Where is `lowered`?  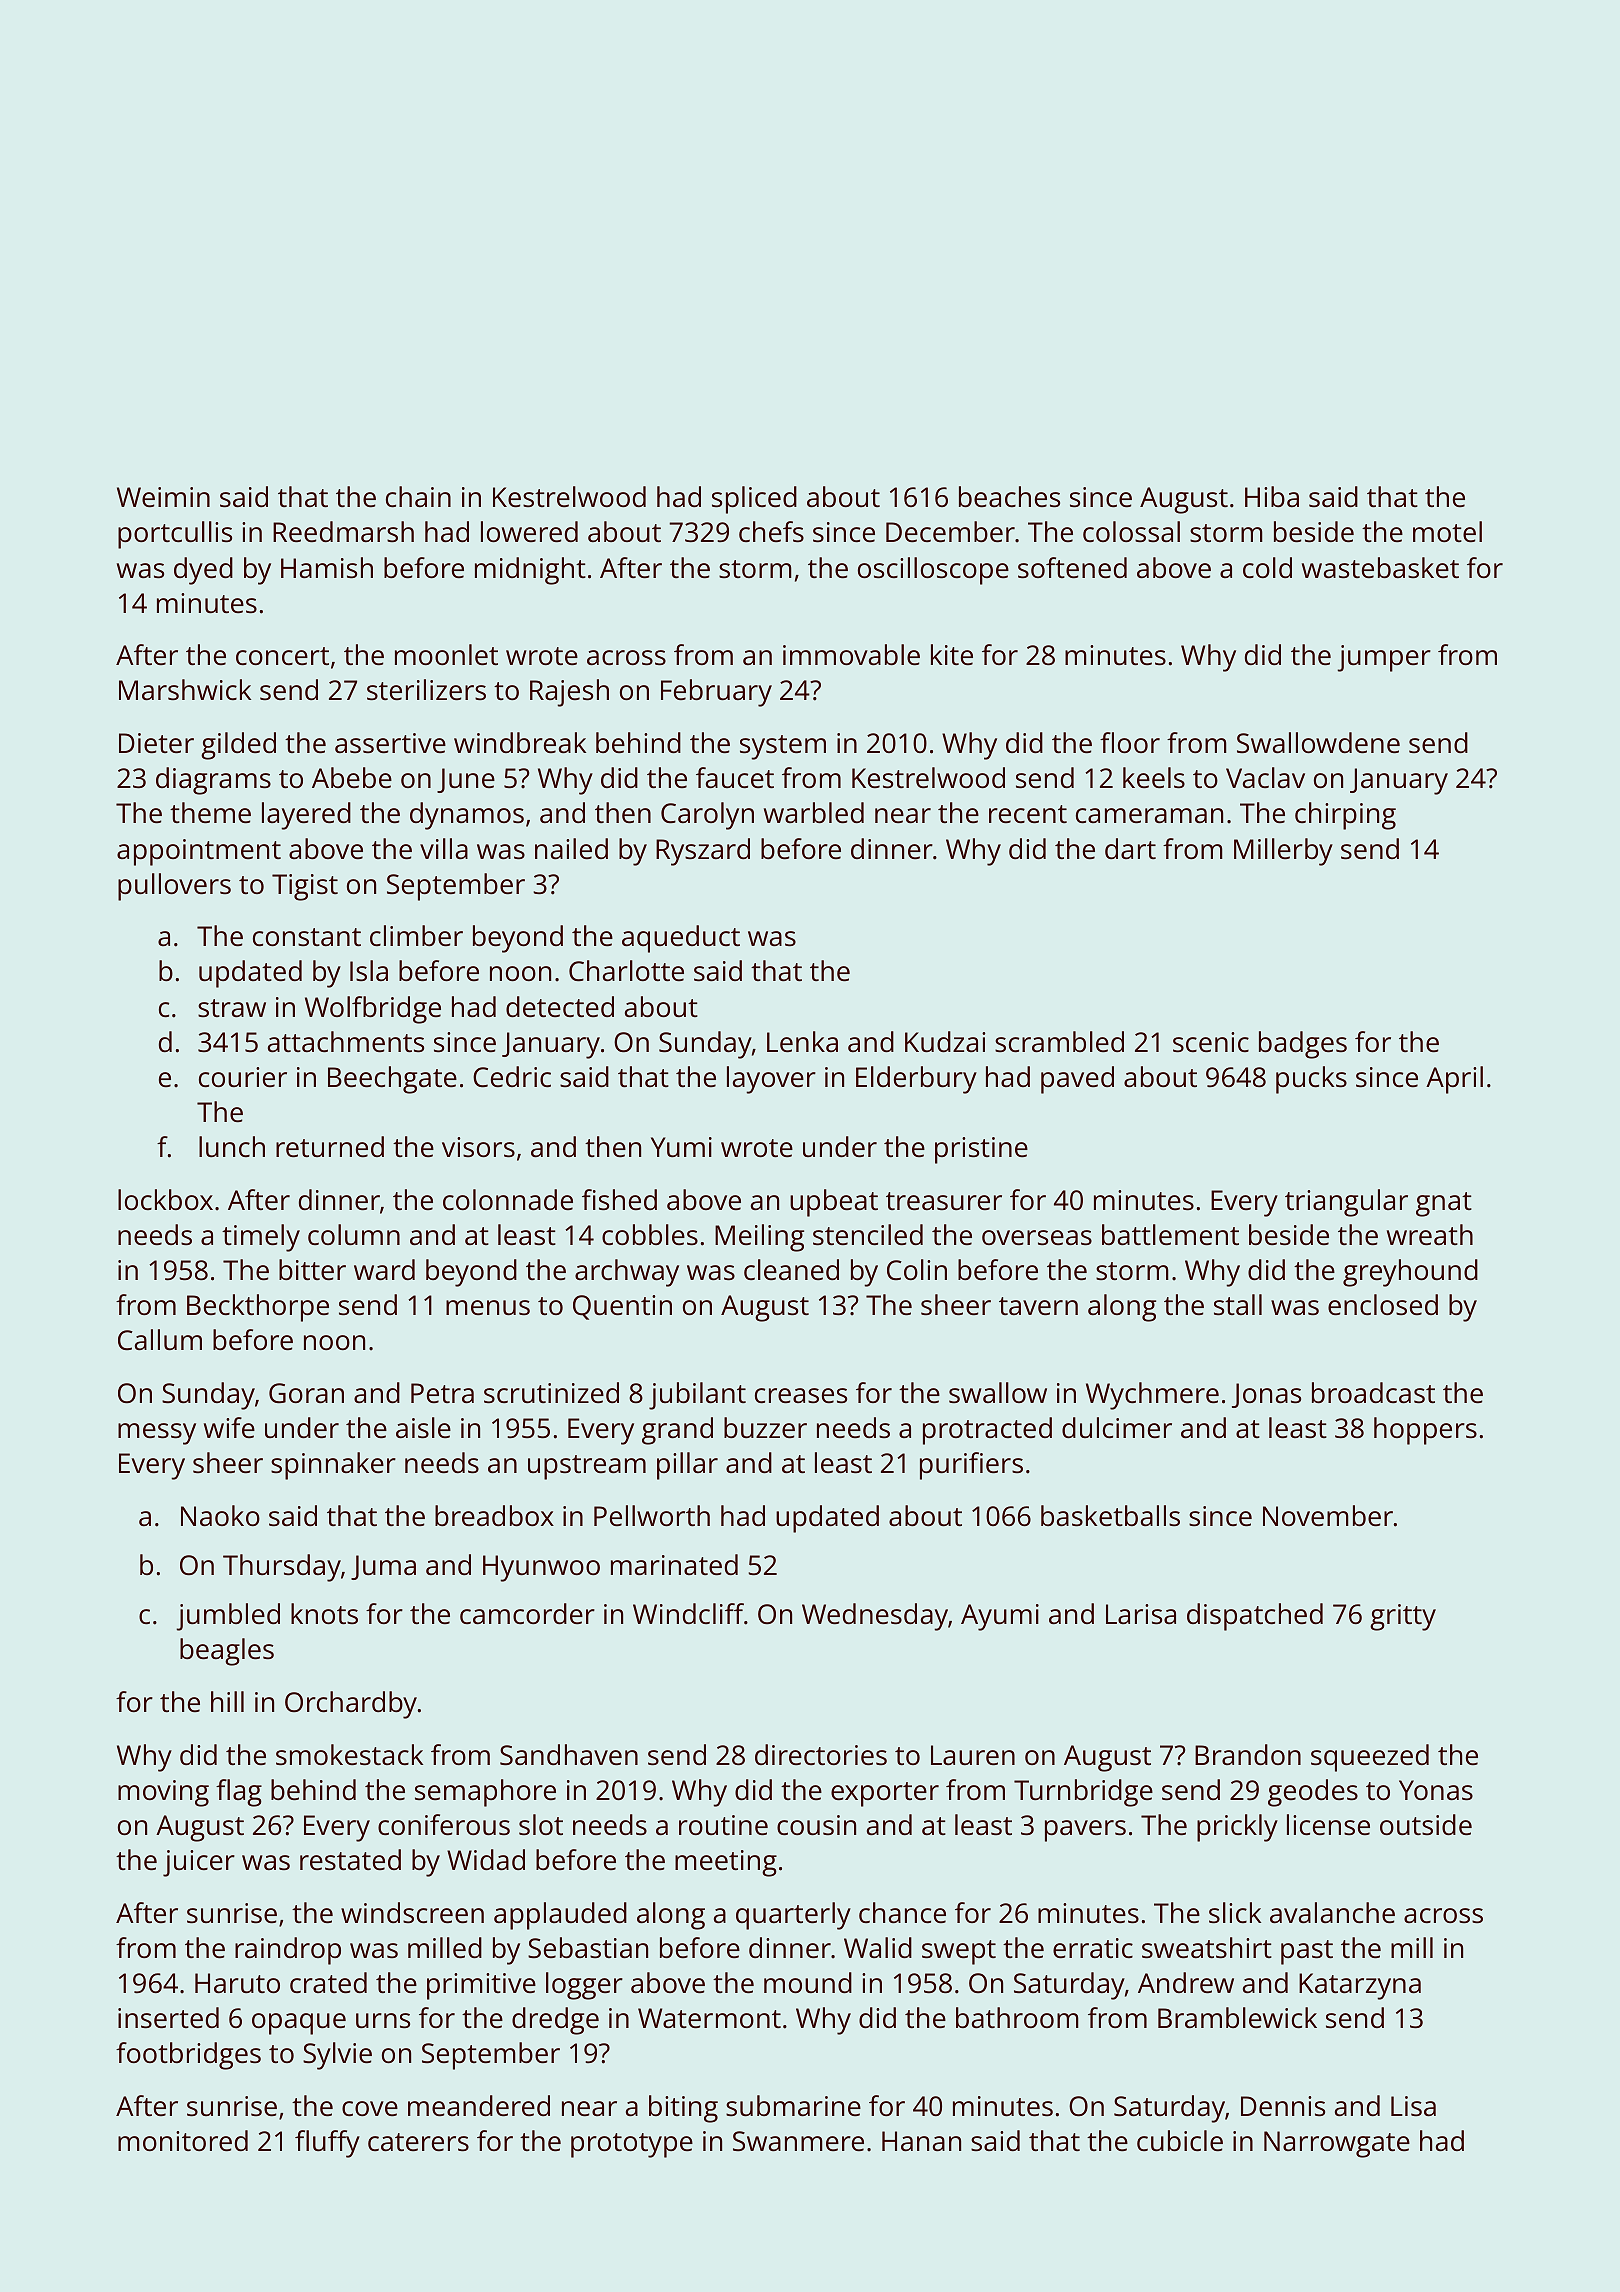 lowered is located at coordinates (529, 532).
